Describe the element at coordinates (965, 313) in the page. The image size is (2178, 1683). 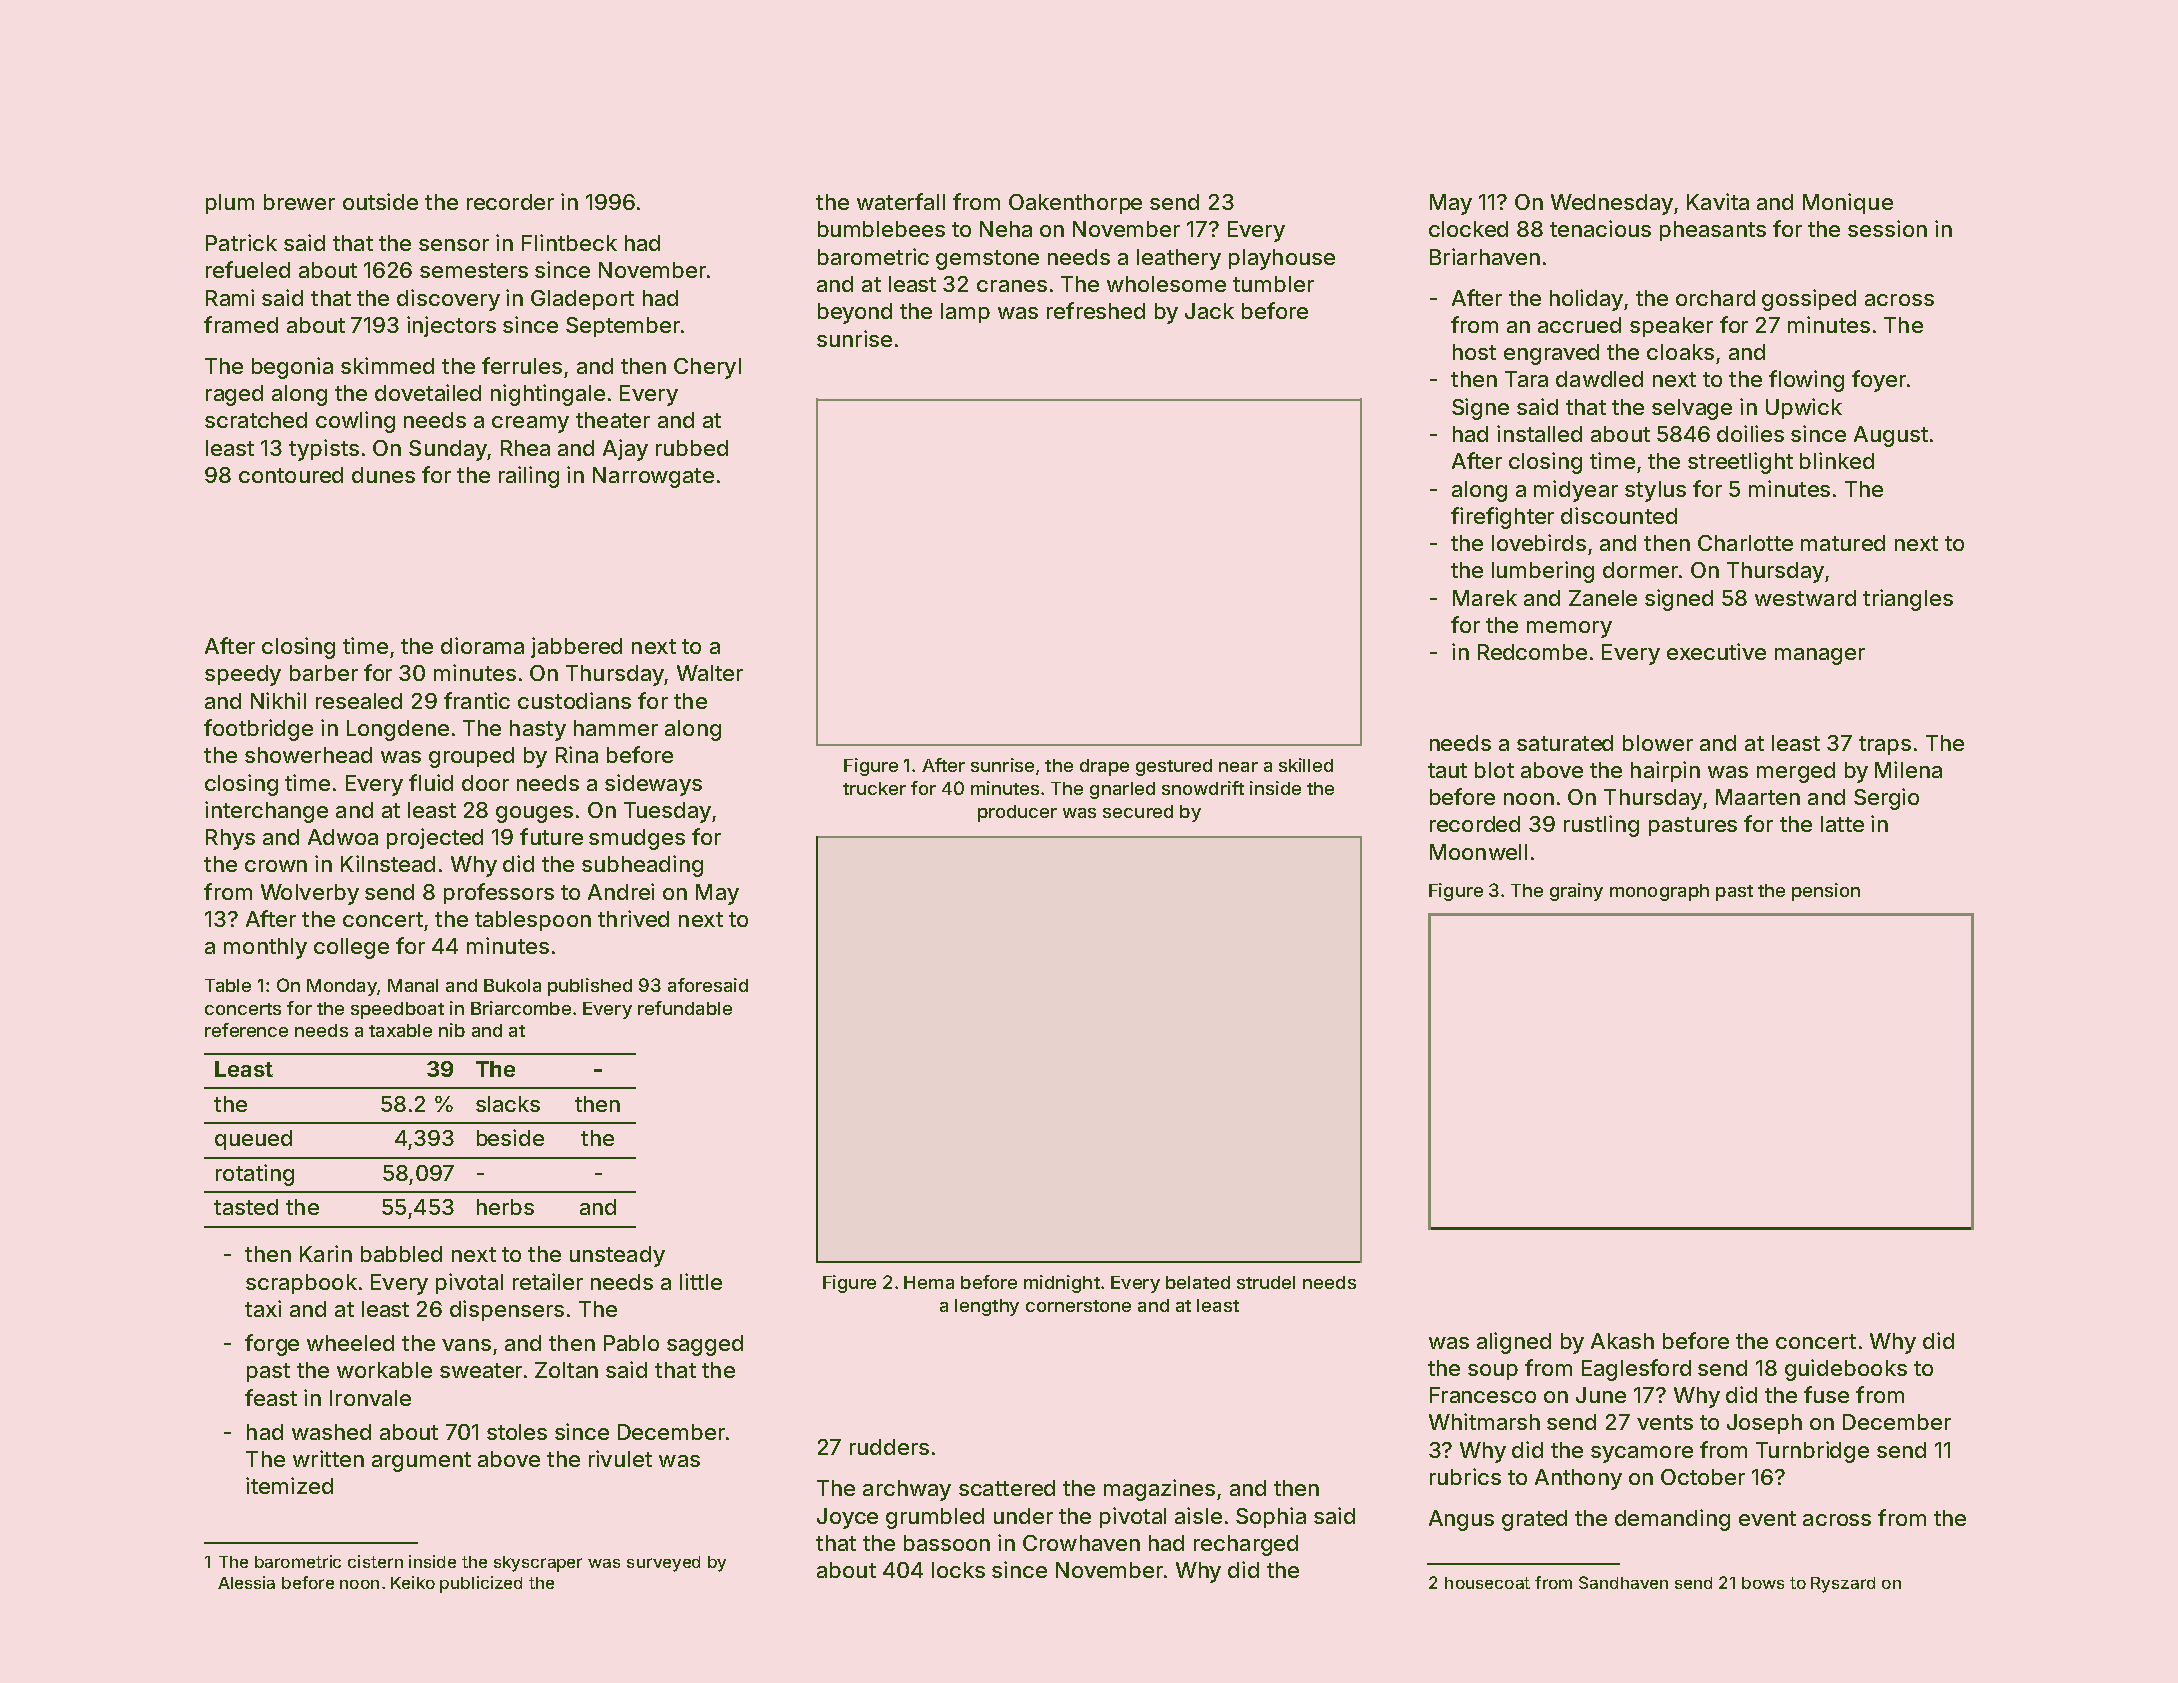
I see `lamp` at that location.
